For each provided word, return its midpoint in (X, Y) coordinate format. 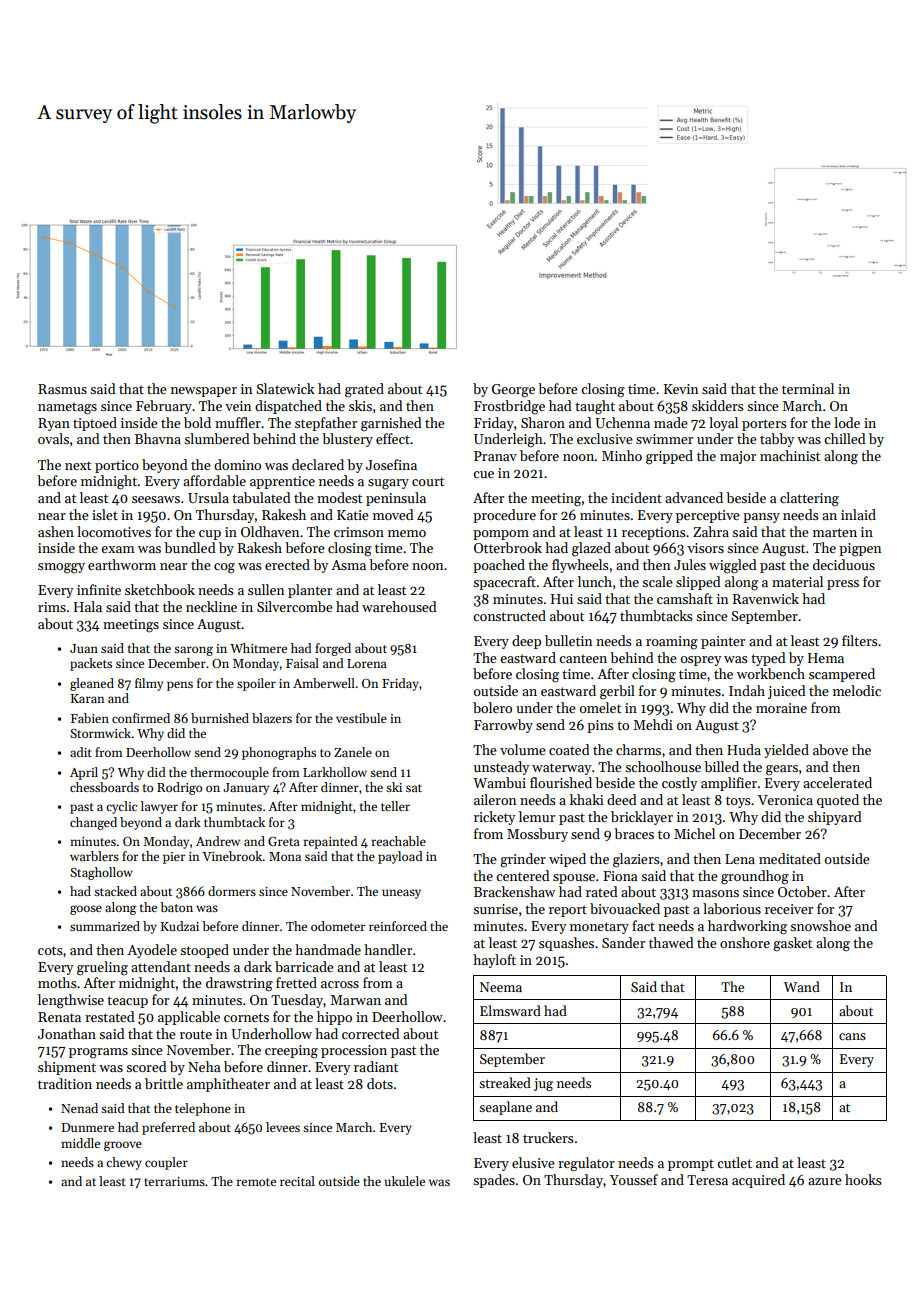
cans (852, 1036)
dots (380, 1083)
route (196, 1034)
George (513, 391)
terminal (808, 388)
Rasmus (62, 389)
